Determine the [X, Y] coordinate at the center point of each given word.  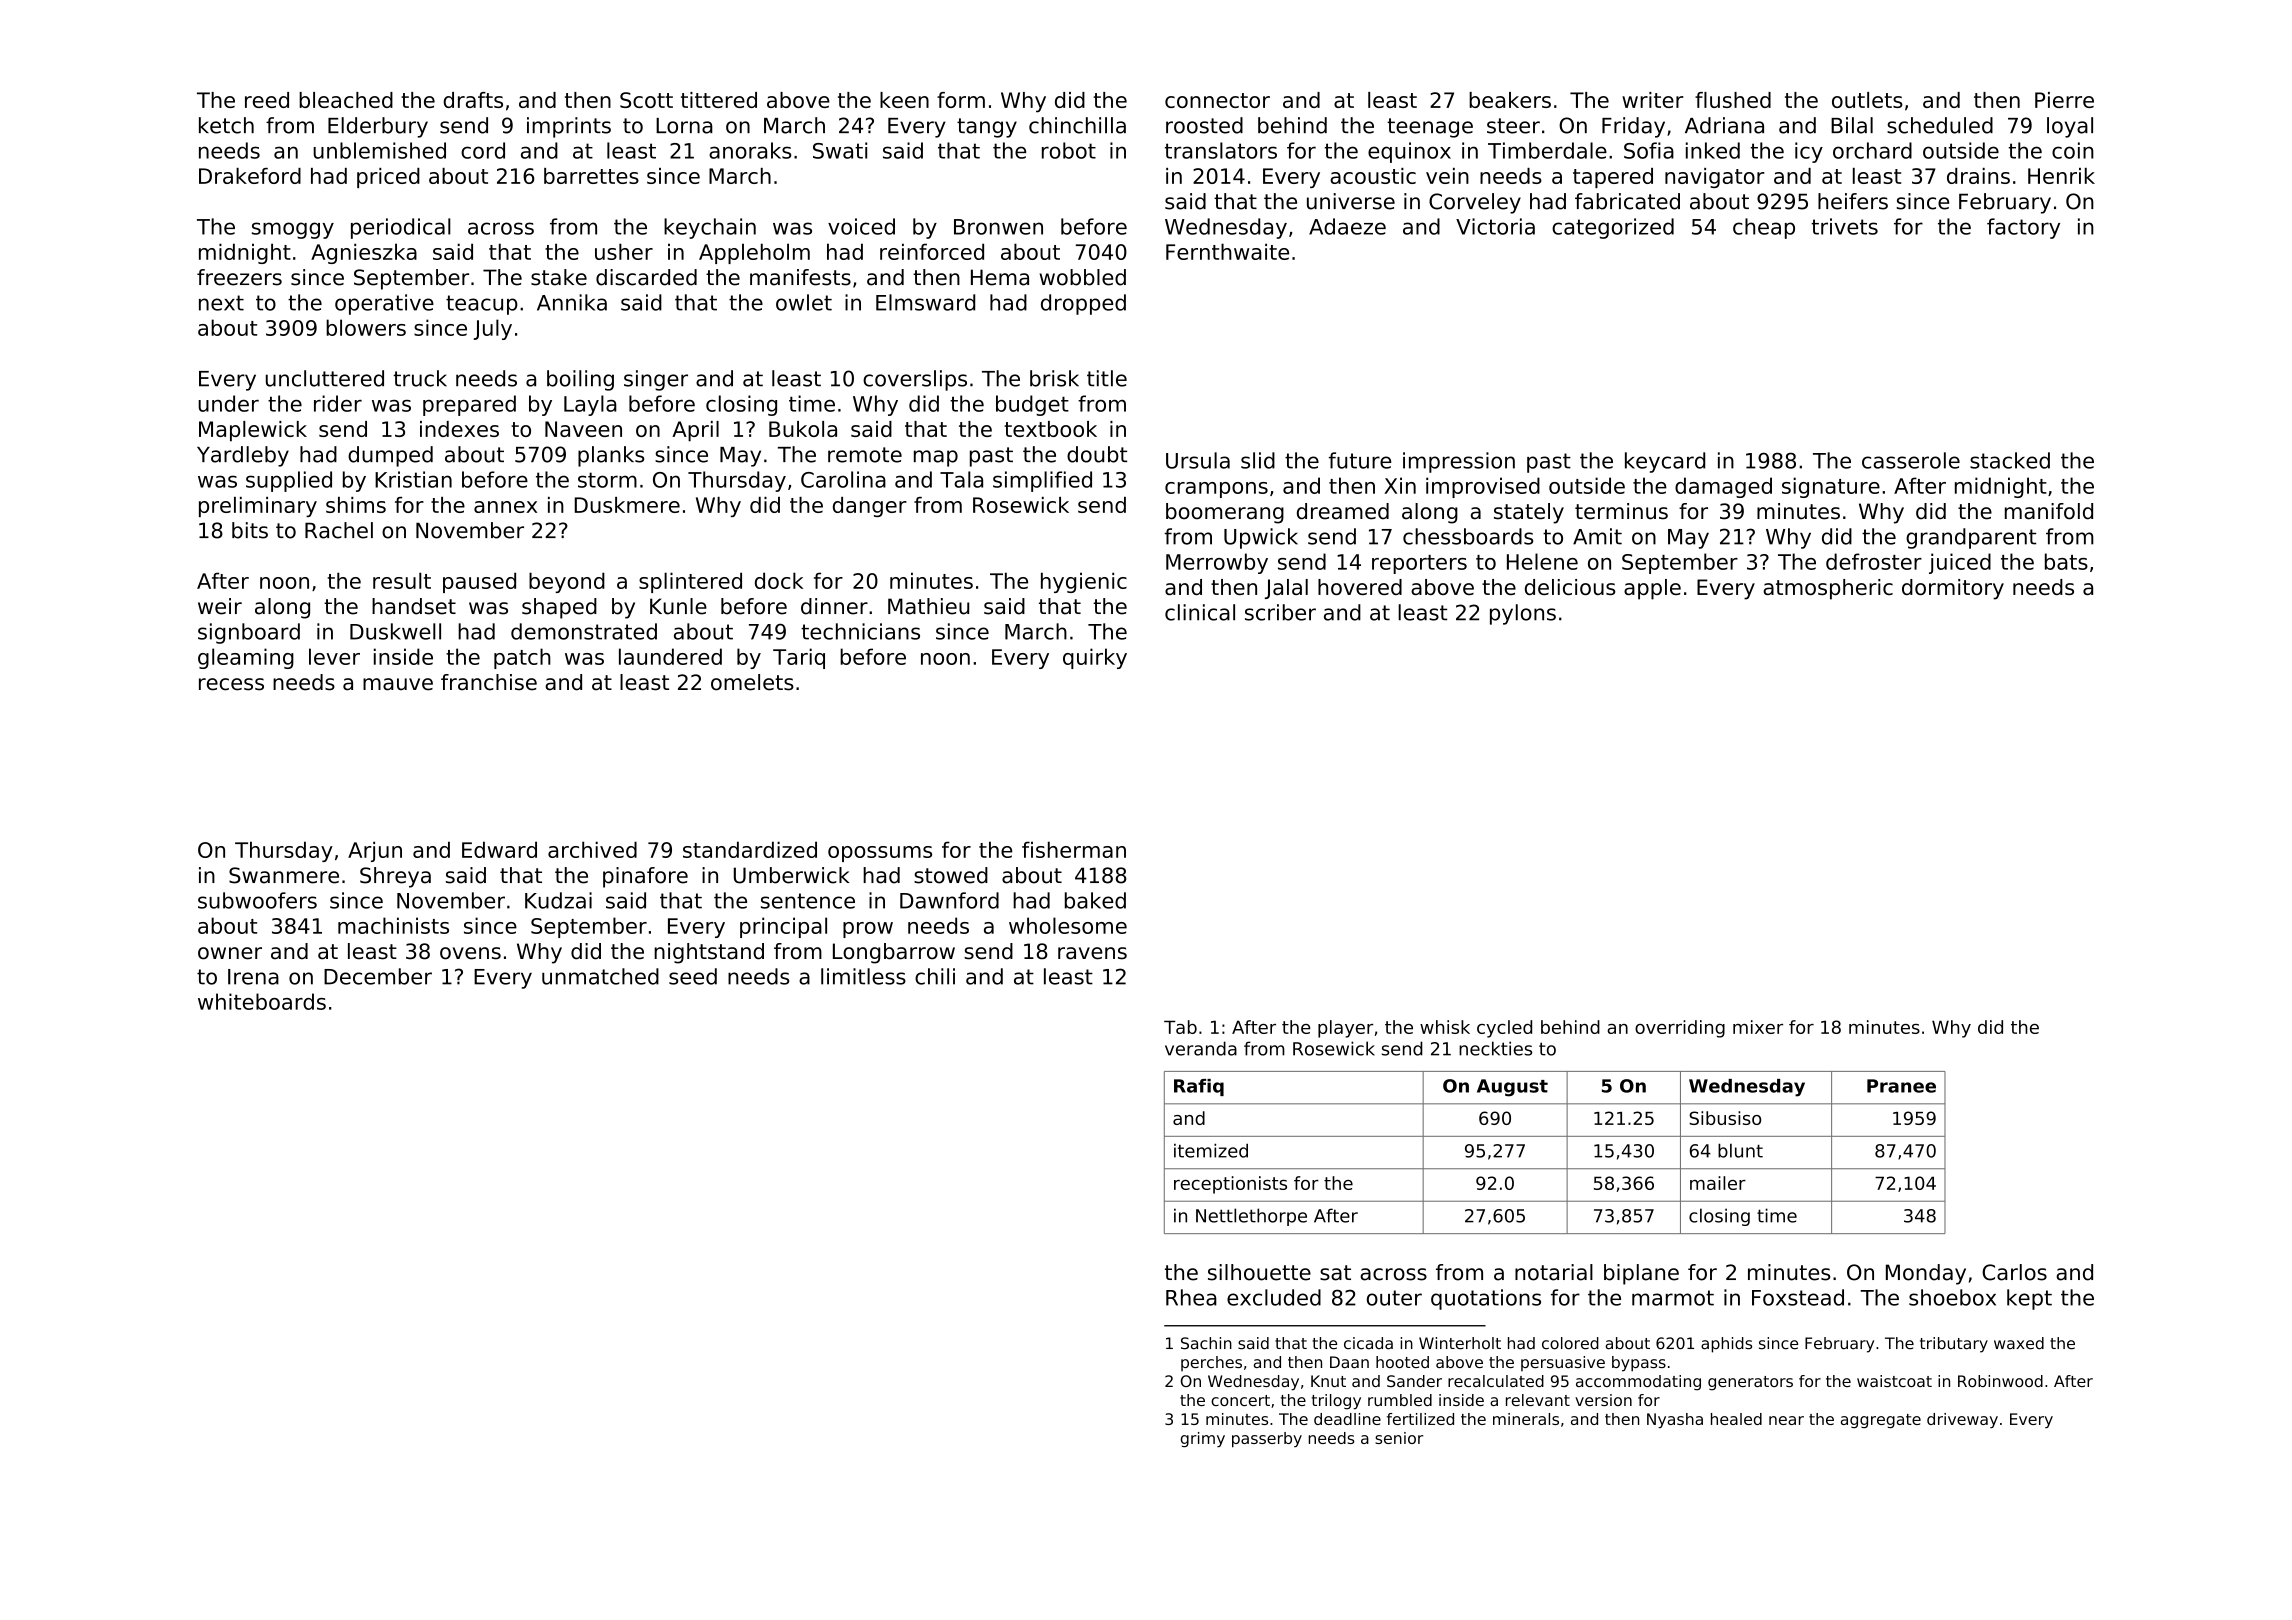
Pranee [1901, 1086]
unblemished [379, 150]
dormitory [1953, 589]
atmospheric [1828, 589]
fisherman [1074, 849]
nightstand [709, 953]
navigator [1714, 178]
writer [1652, 100]
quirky [1095, 658]
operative [384, 304]
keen [904, 100]
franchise [489, 682]
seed [693, 976]
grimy [1203, 1439]
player [1345, 1029]
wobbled [1083, 277]
